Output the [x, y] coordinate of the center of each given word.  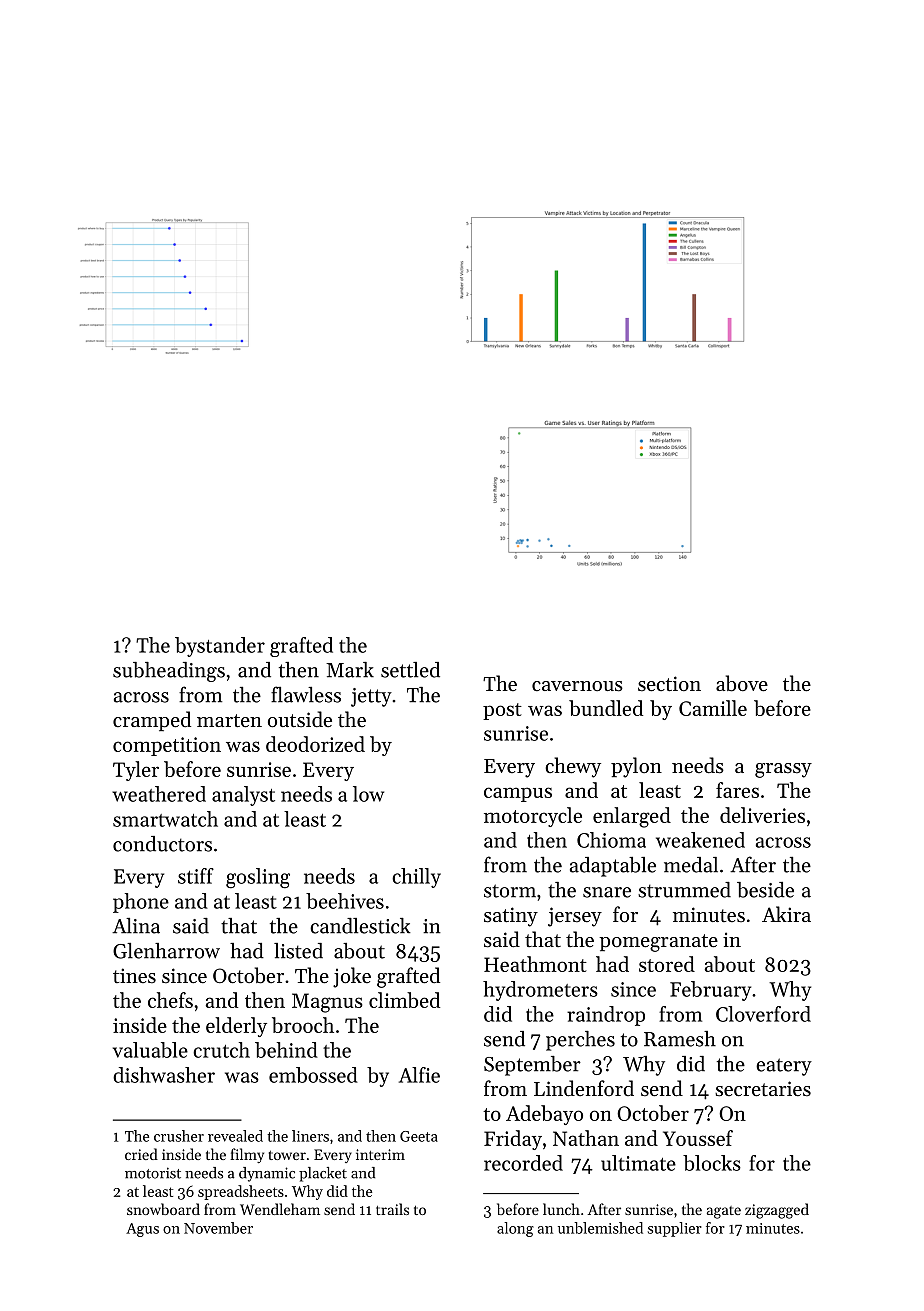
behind [286, 1050]
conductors [162, 844]
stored [667, 964]
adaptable [613, 867]
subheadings [169, 672]
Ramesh [680, 1039]
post [502, 711]
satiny [511, 917]
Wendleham [280, 1209]
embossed [313, 1075]
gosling [258, 878]
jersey [575, 917]
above [742, 683]
